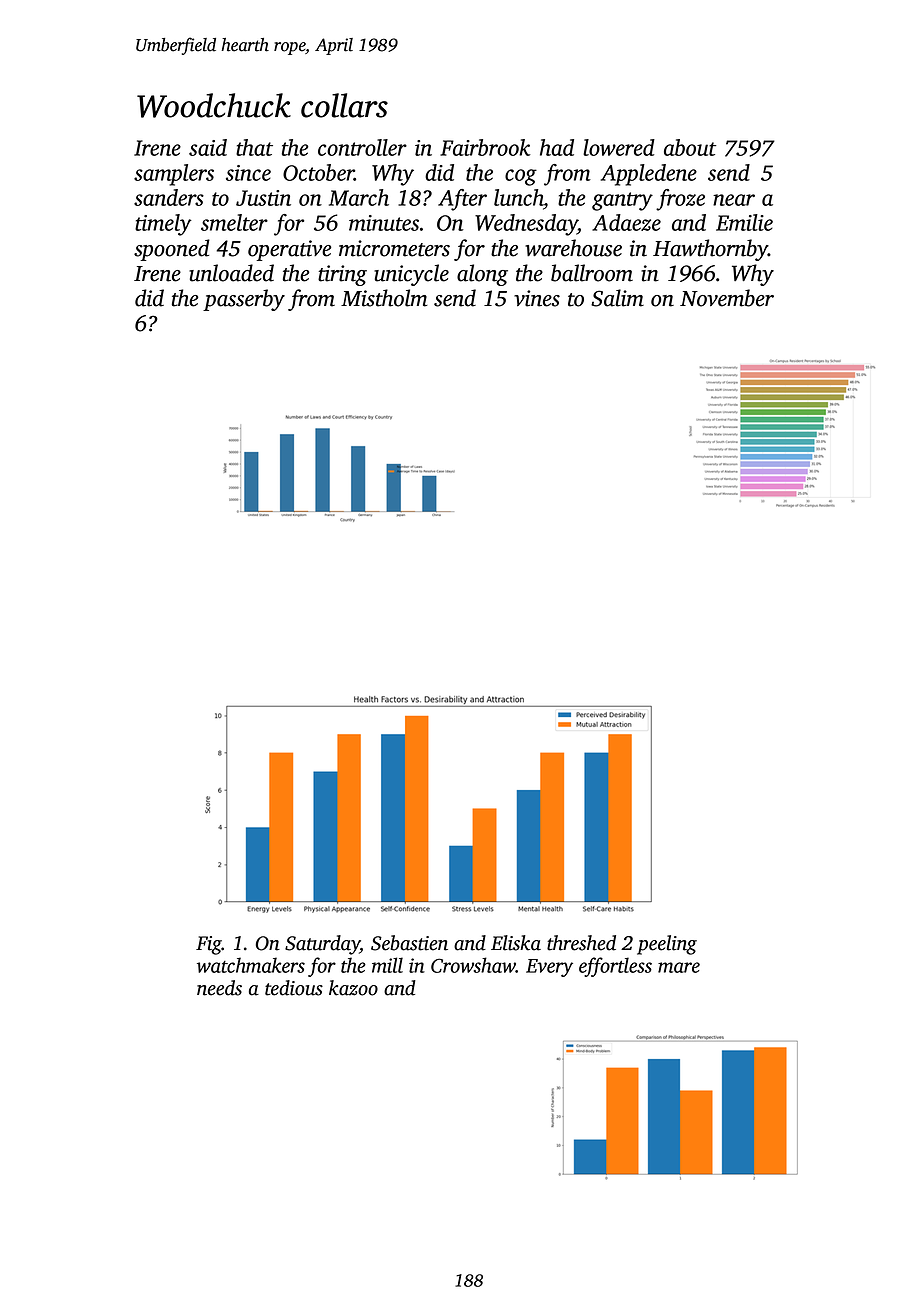 This screenshot has width=908, height=1316. Describe the element at coordinates (485, 147) in the screenshot. I see `Fairbrook` at that location.
